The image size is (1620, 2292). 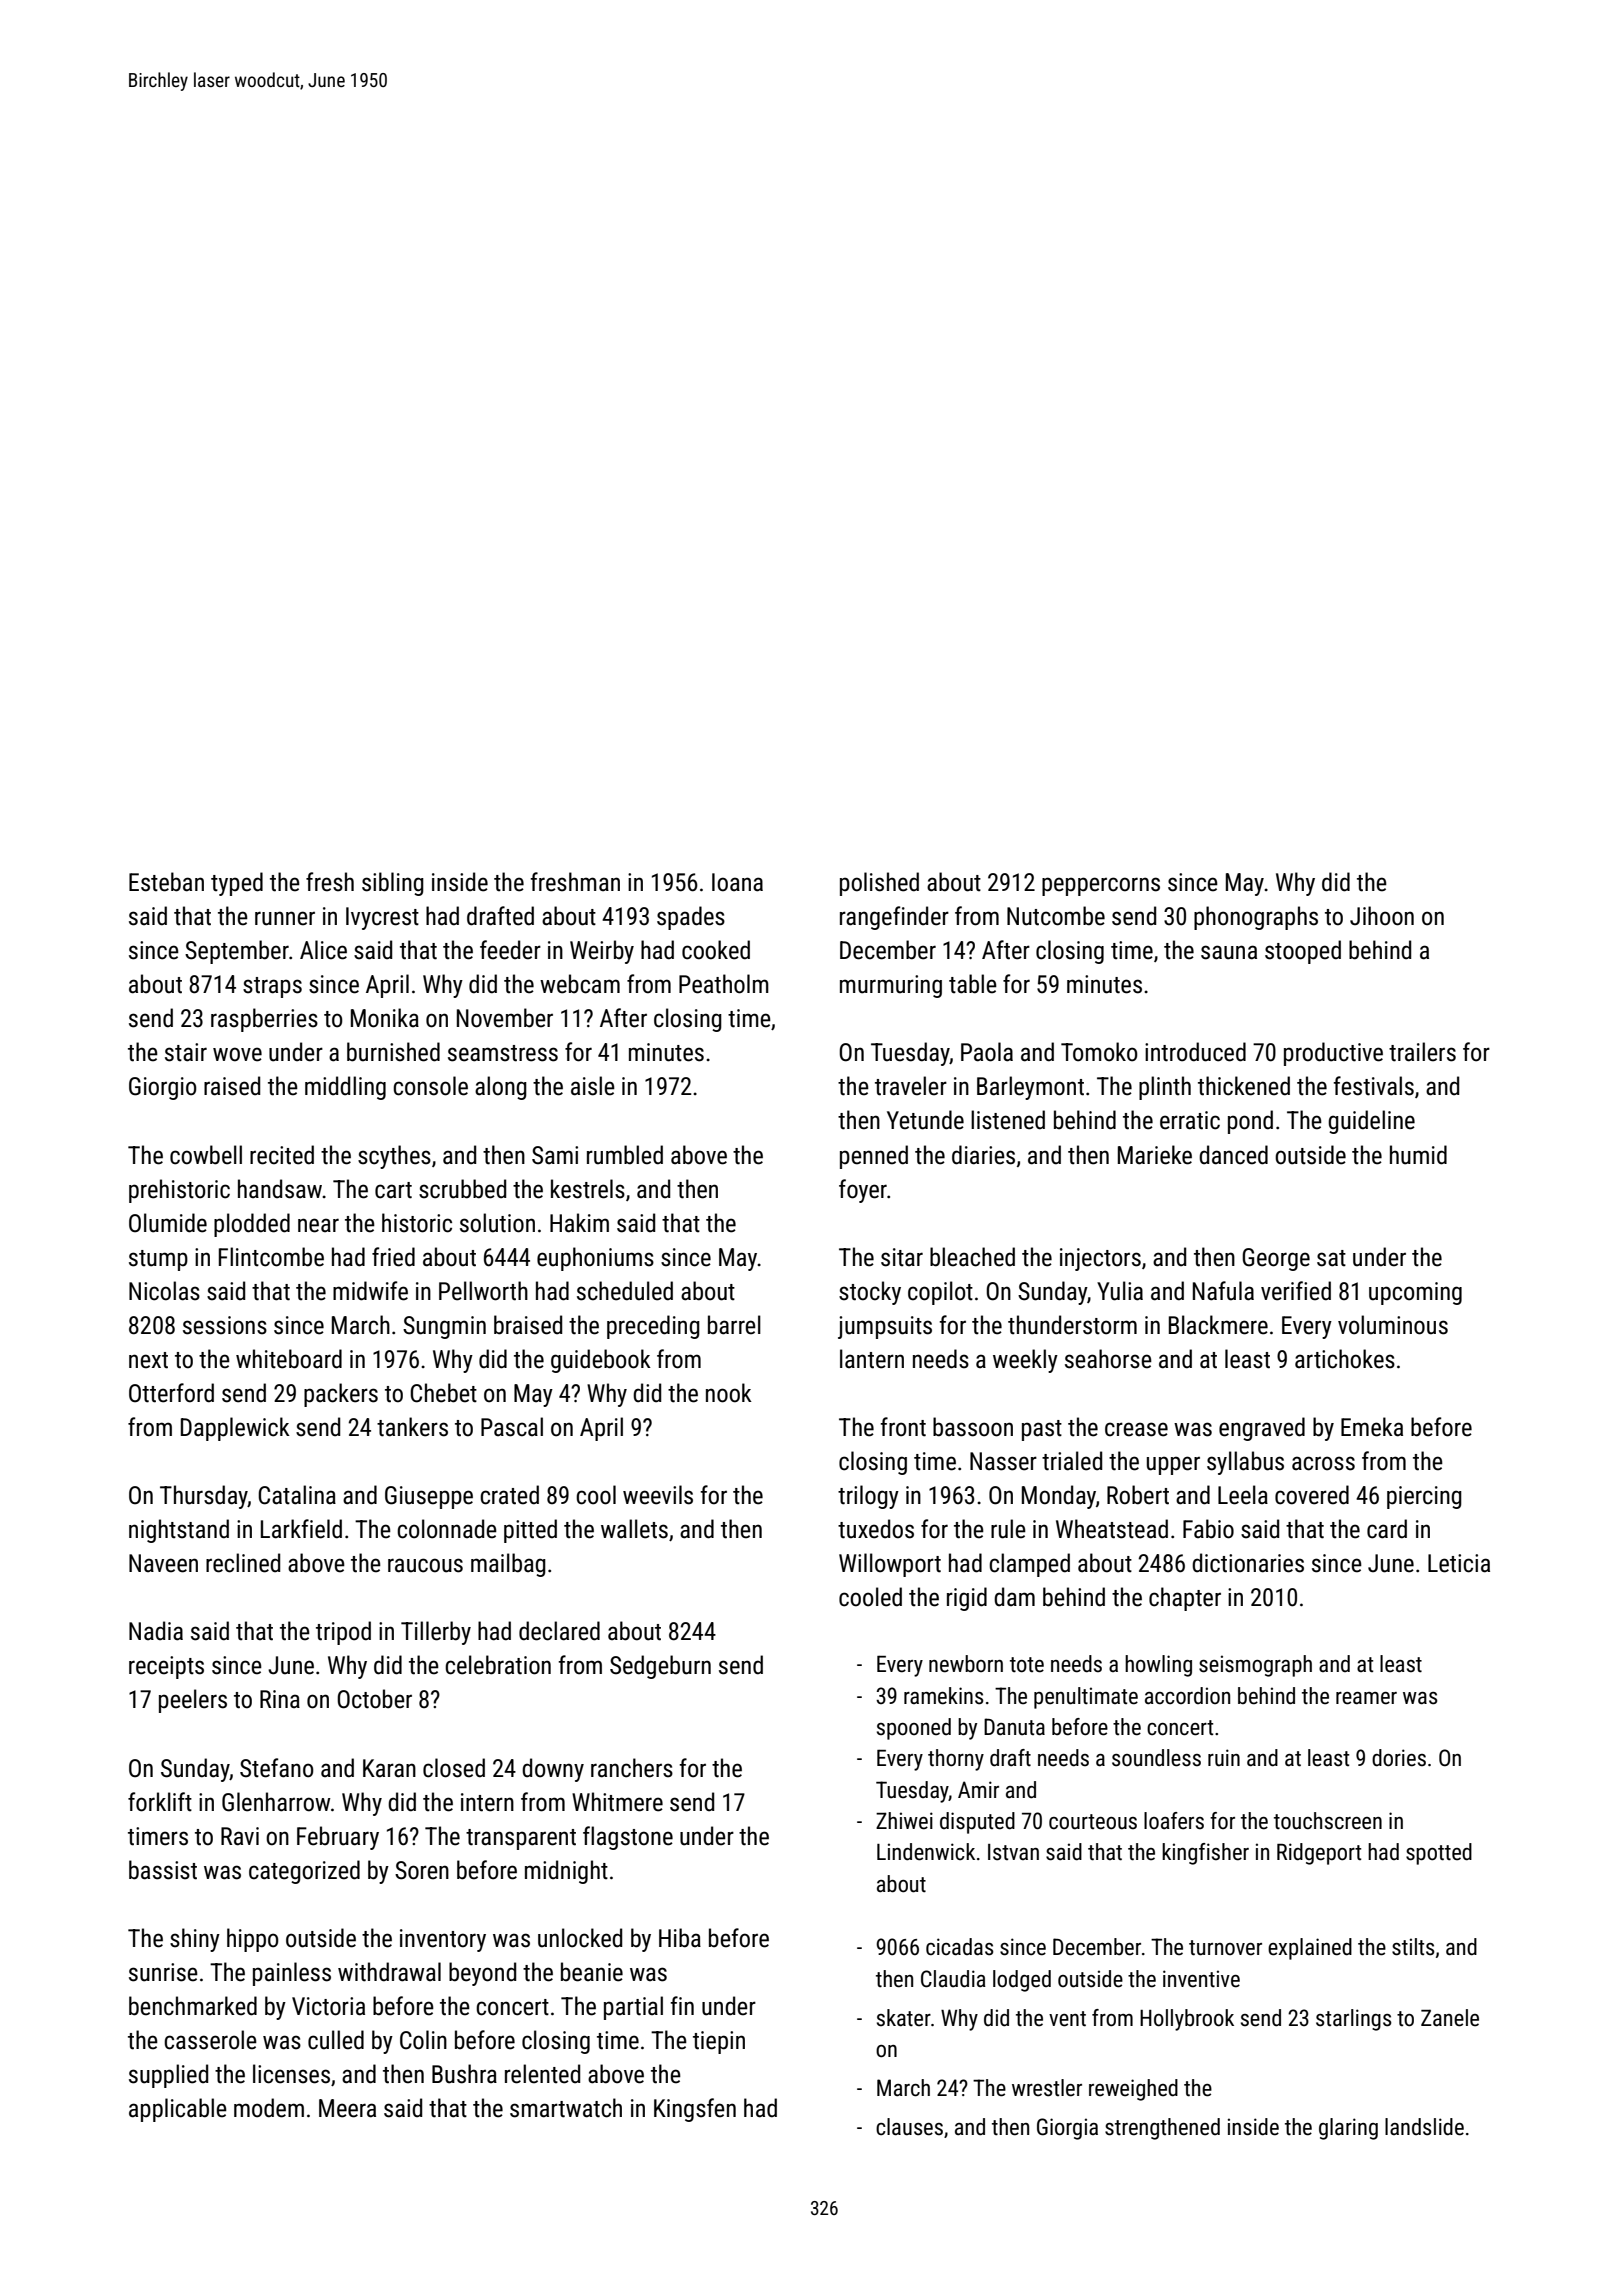 I want to click on Ioana, so click(x=737, y=882).
